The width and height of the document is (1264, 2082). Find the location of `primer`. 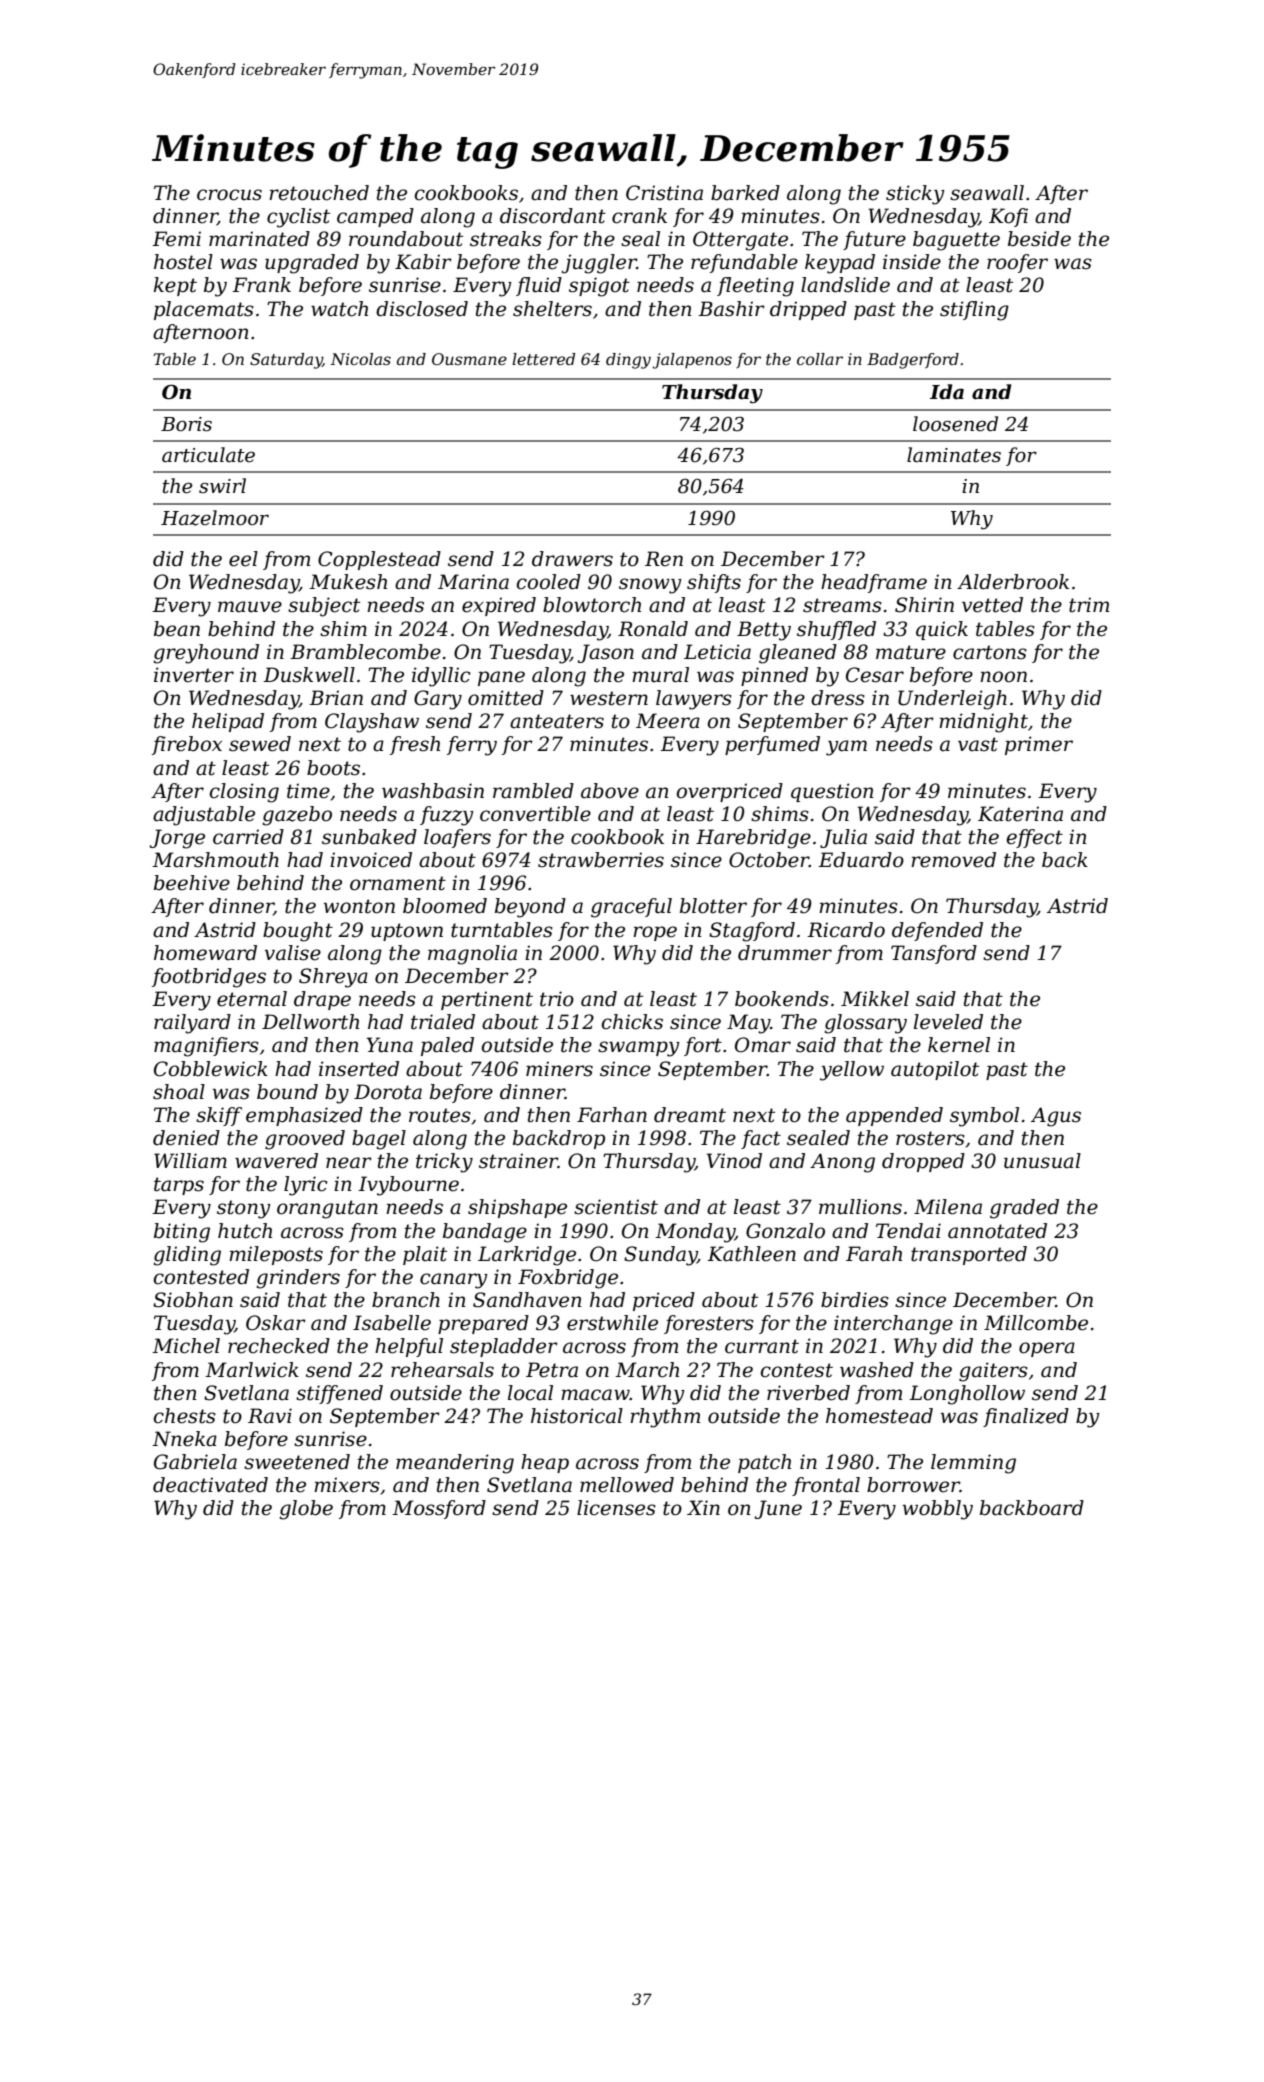

primer is located at coordinates (1039, 745).
